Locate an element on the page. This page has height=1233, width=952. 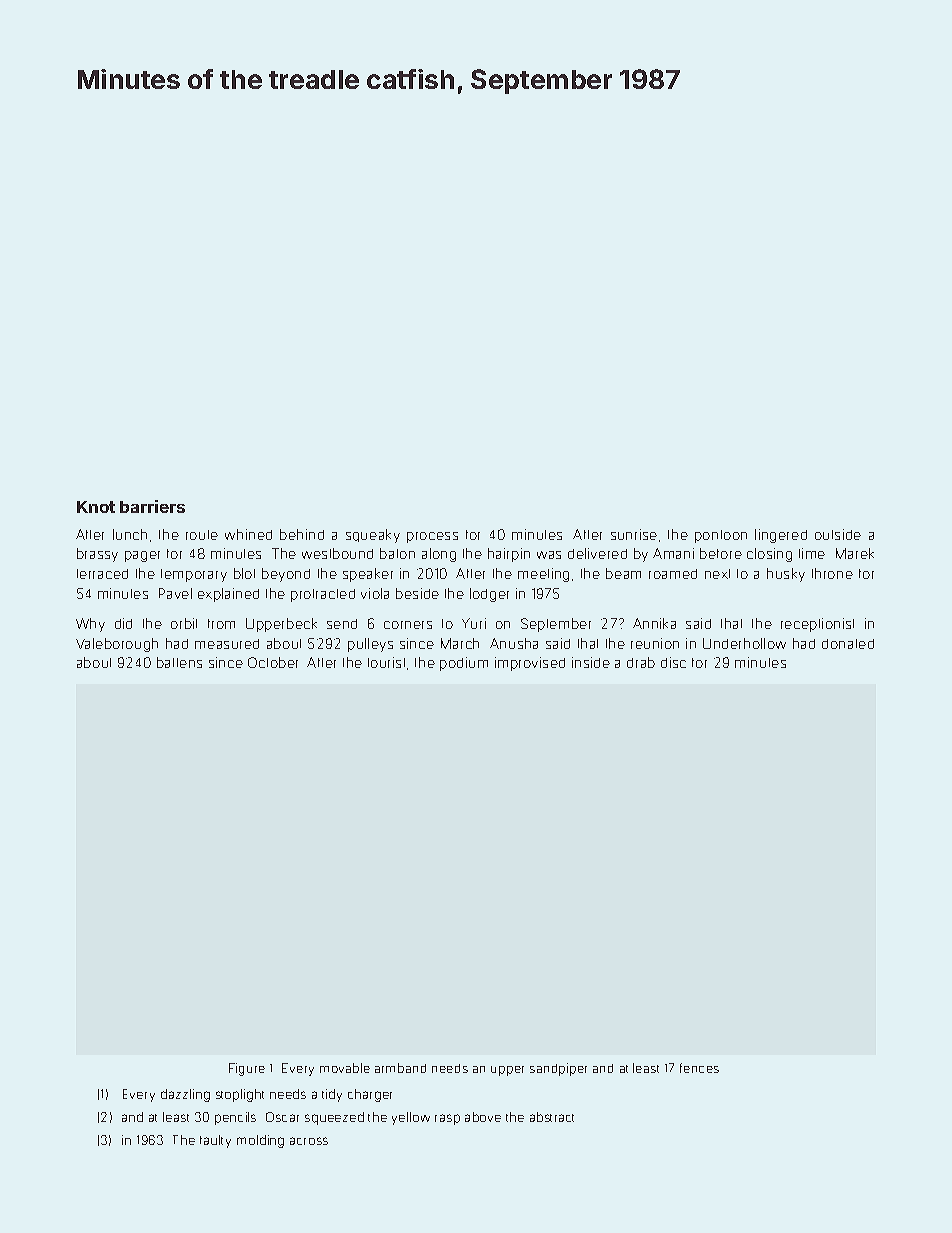
drab is located at coordinates (641, 662).
